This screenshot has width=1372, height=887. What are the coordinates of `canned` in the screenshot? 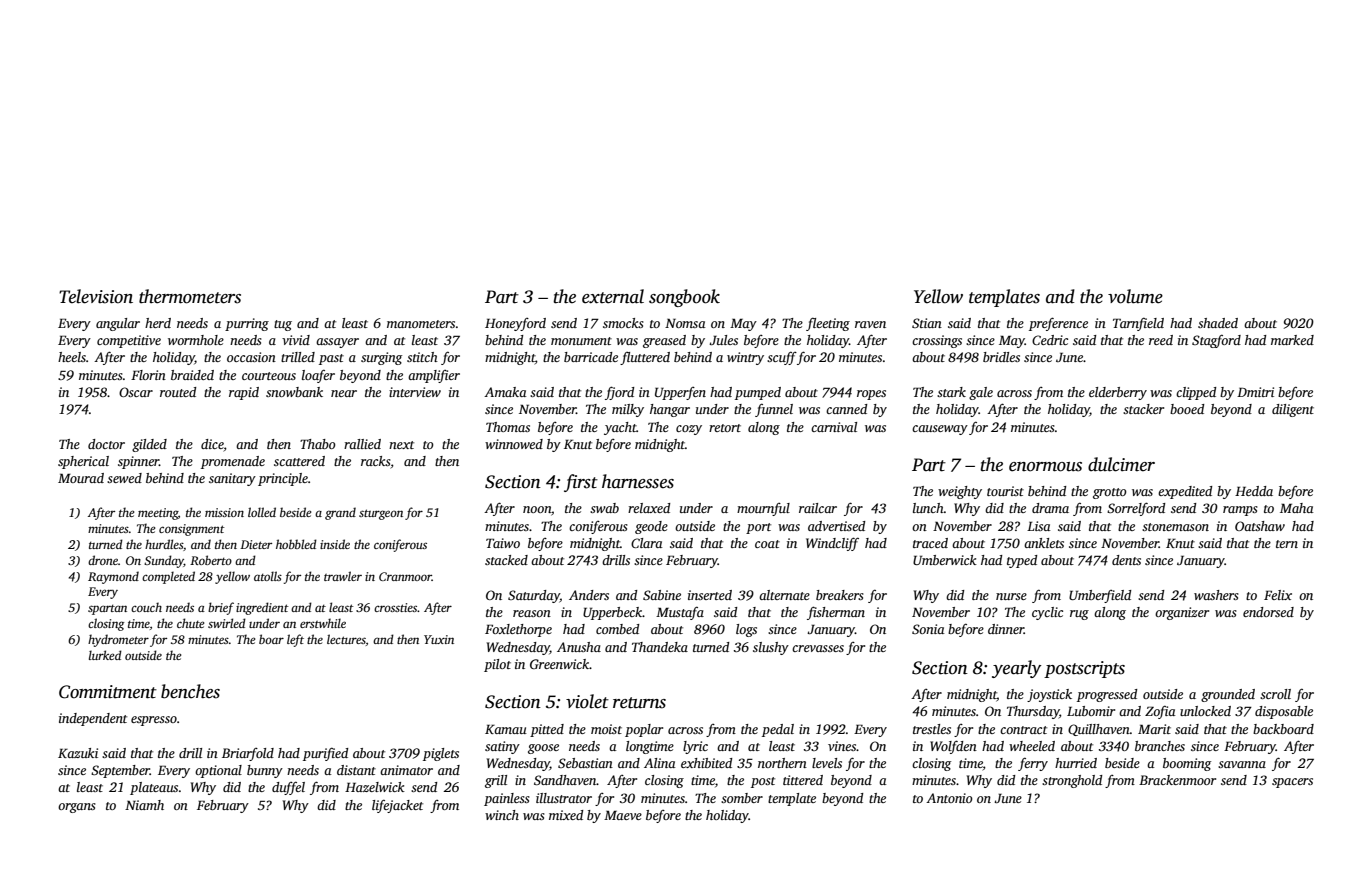 It's located at (846, 409).
